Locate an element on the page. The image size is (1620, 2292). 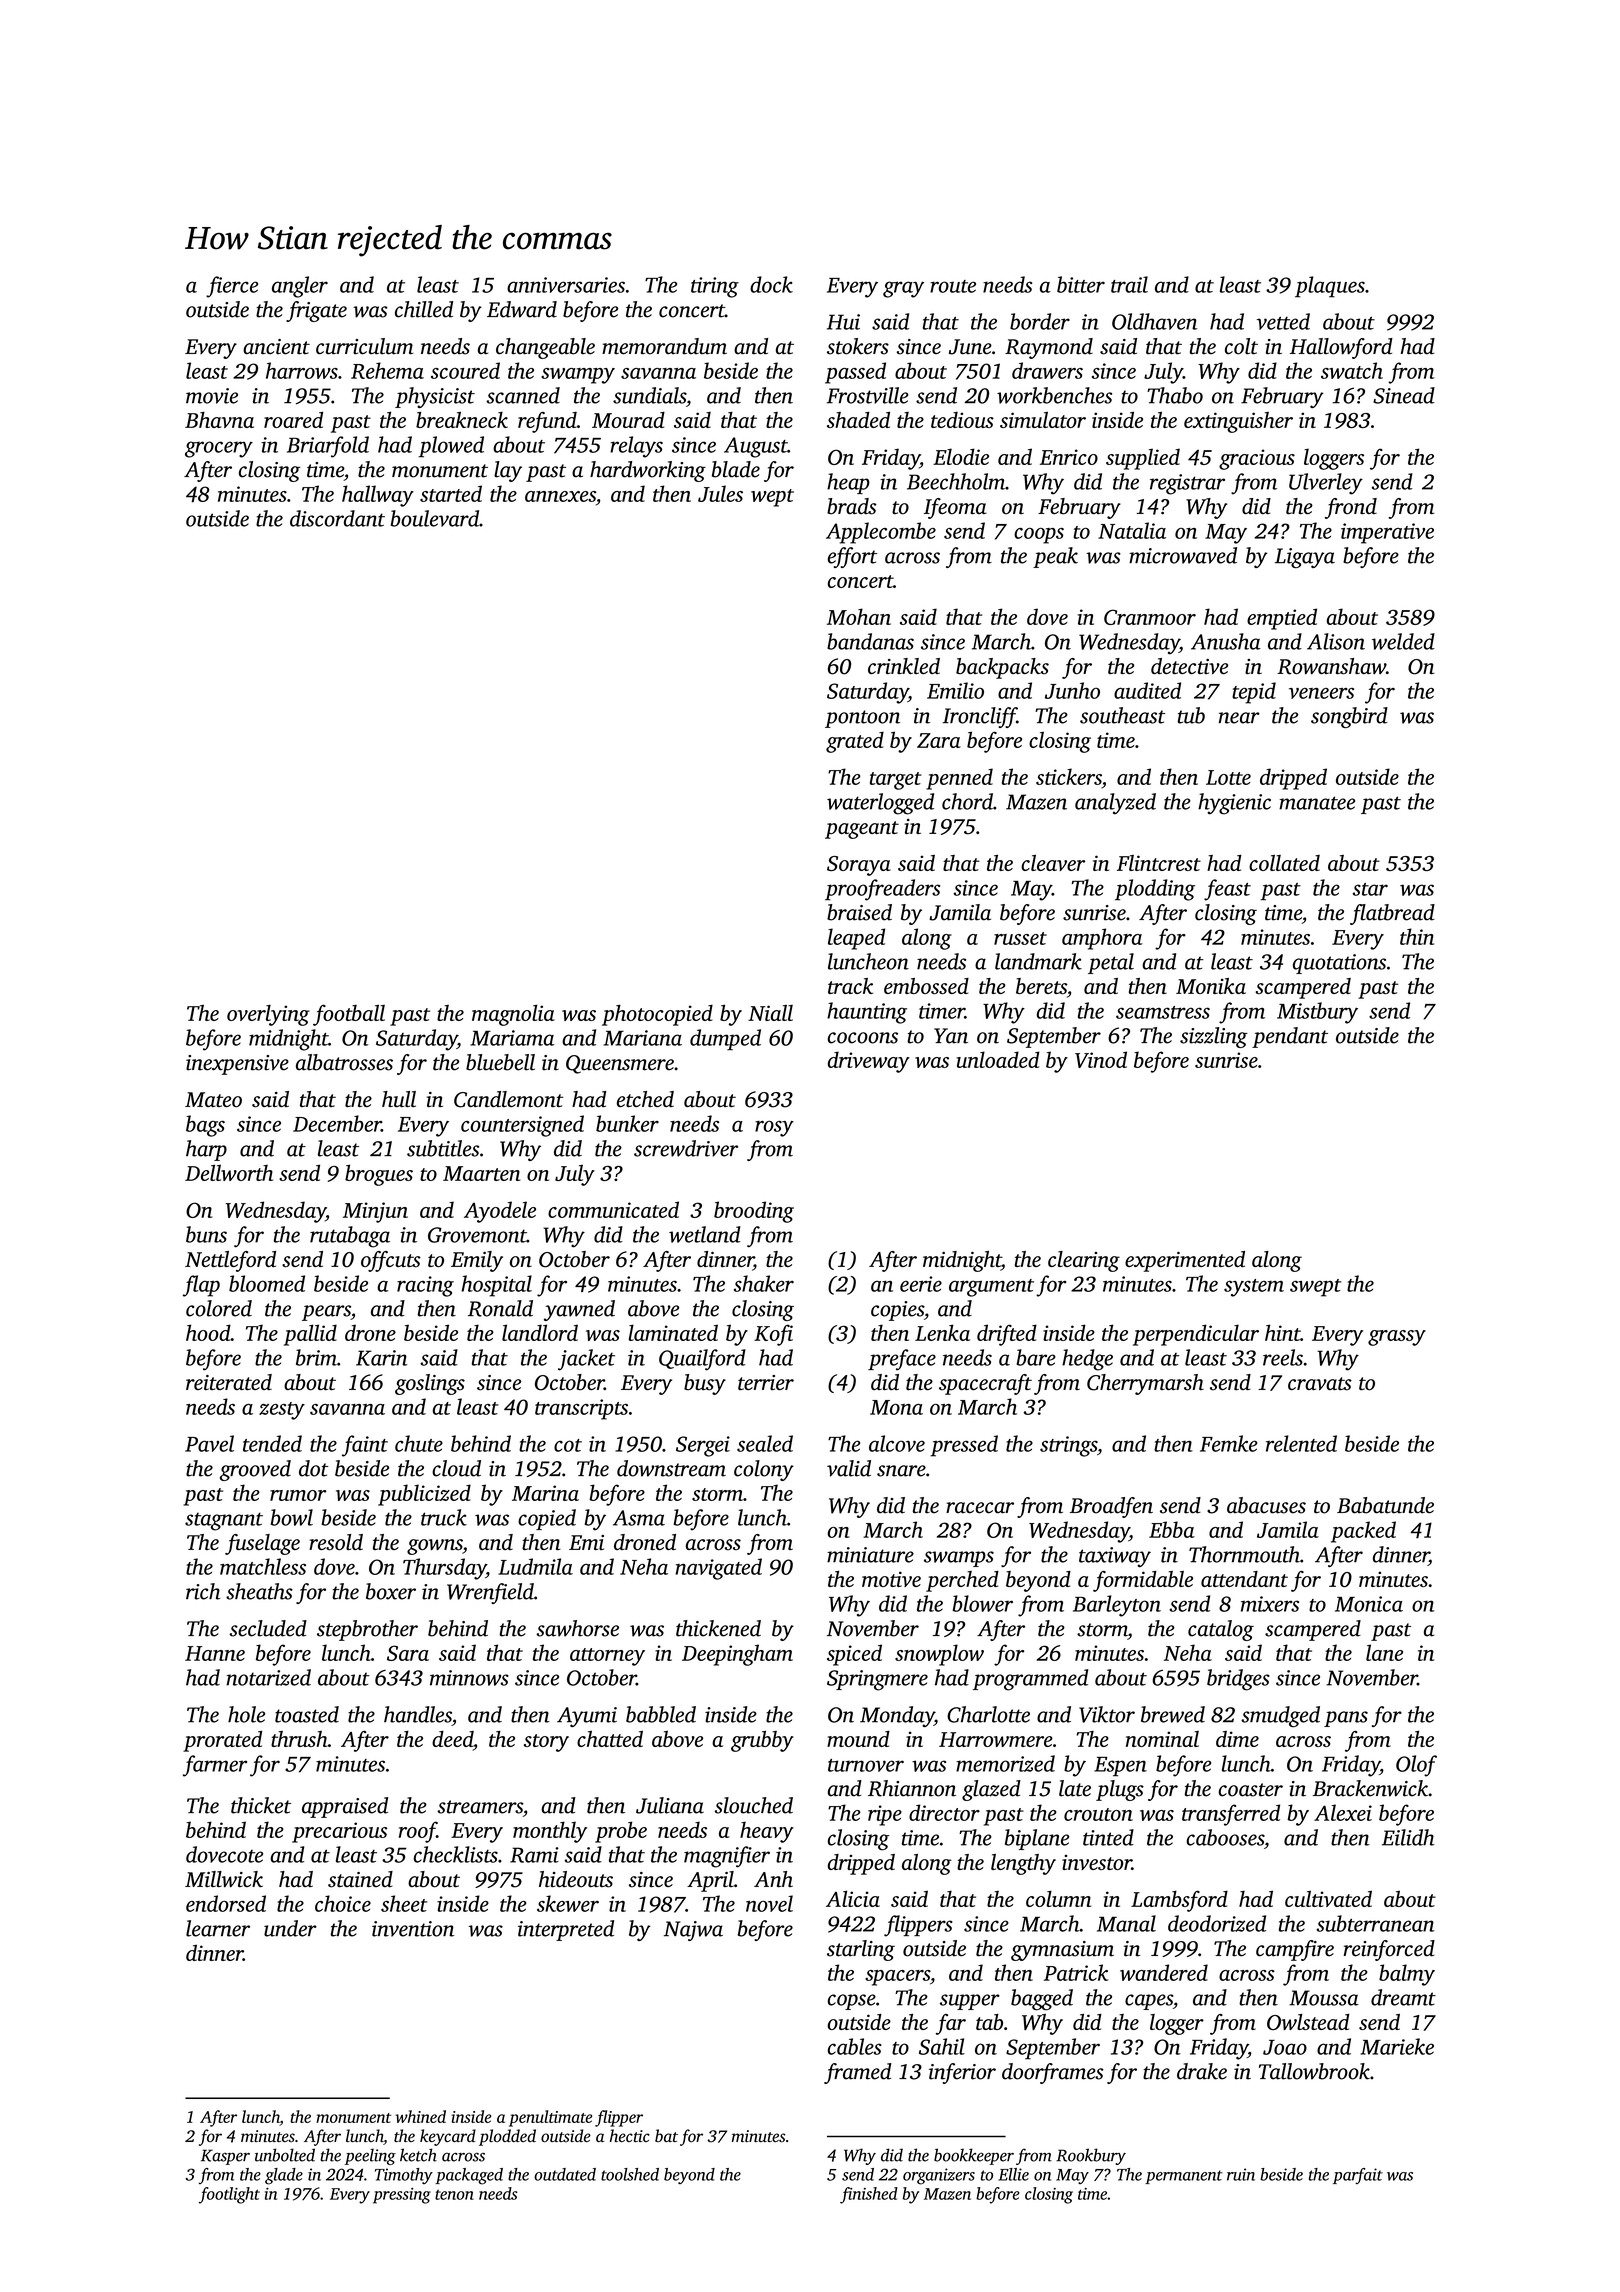
trail is located at coordinates (1129, 284).
